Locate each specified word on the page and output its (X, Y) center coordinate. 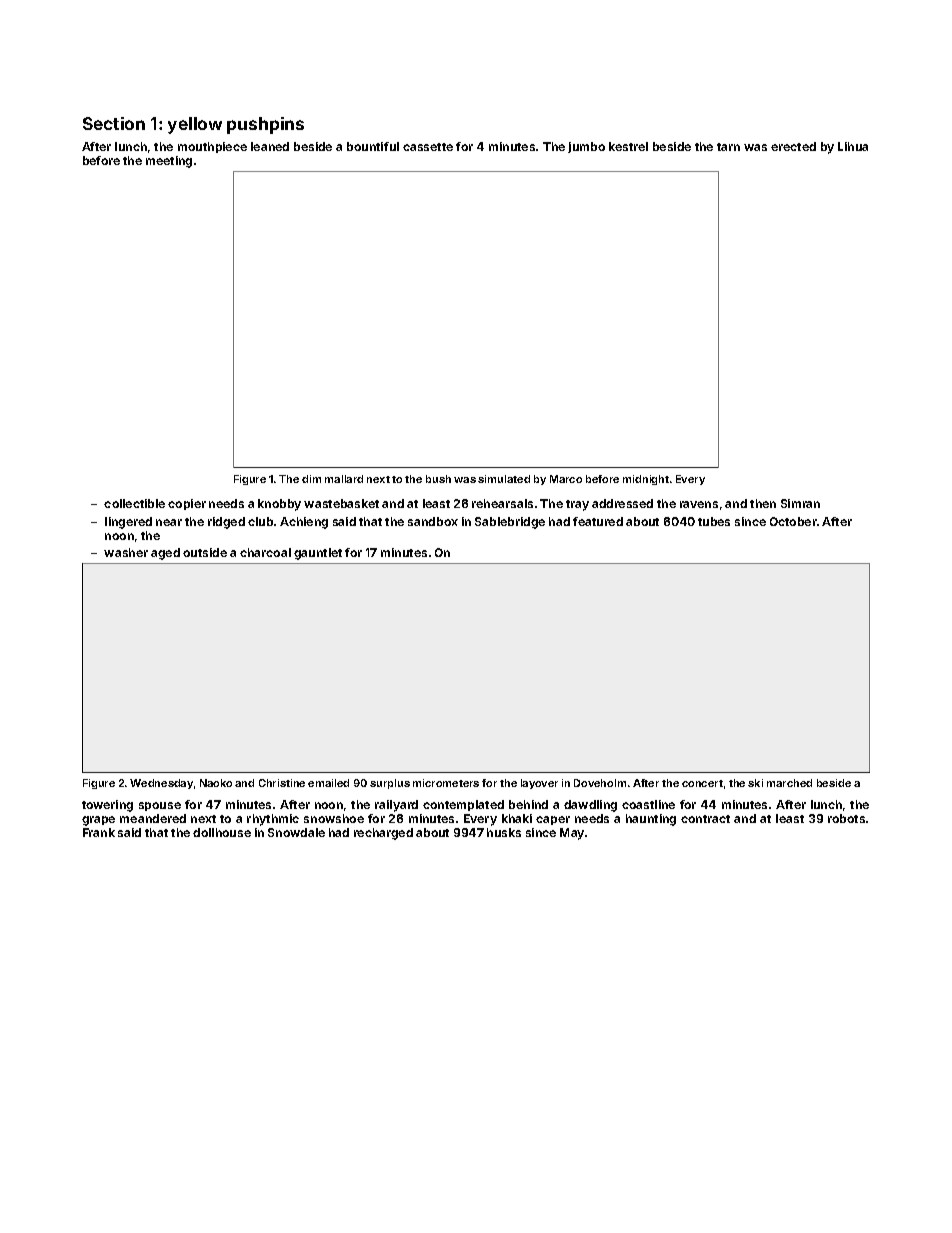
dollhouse (222, 832)
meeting (169, 162)
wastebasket (341, 503)
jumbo (586, 147)
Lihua (853, 146)
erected (793, 146)
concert (702, 783)
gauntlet (318, 554)
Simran (800, 503)
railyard (396, 806)
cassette (428, 147)
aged (165, 554)
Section (114, 123)
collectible (134, 503)
